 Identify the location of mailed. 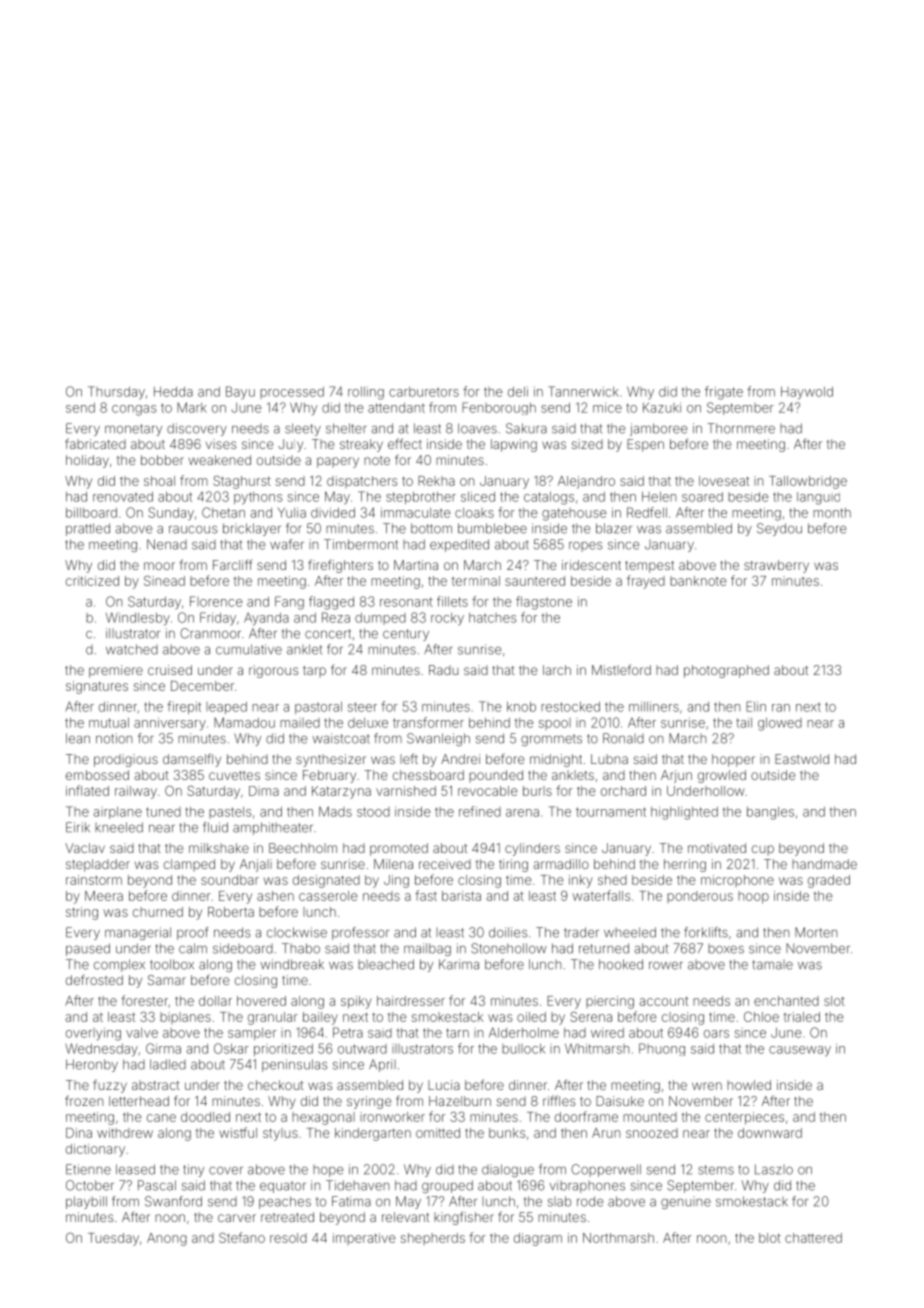
(300, 723).
